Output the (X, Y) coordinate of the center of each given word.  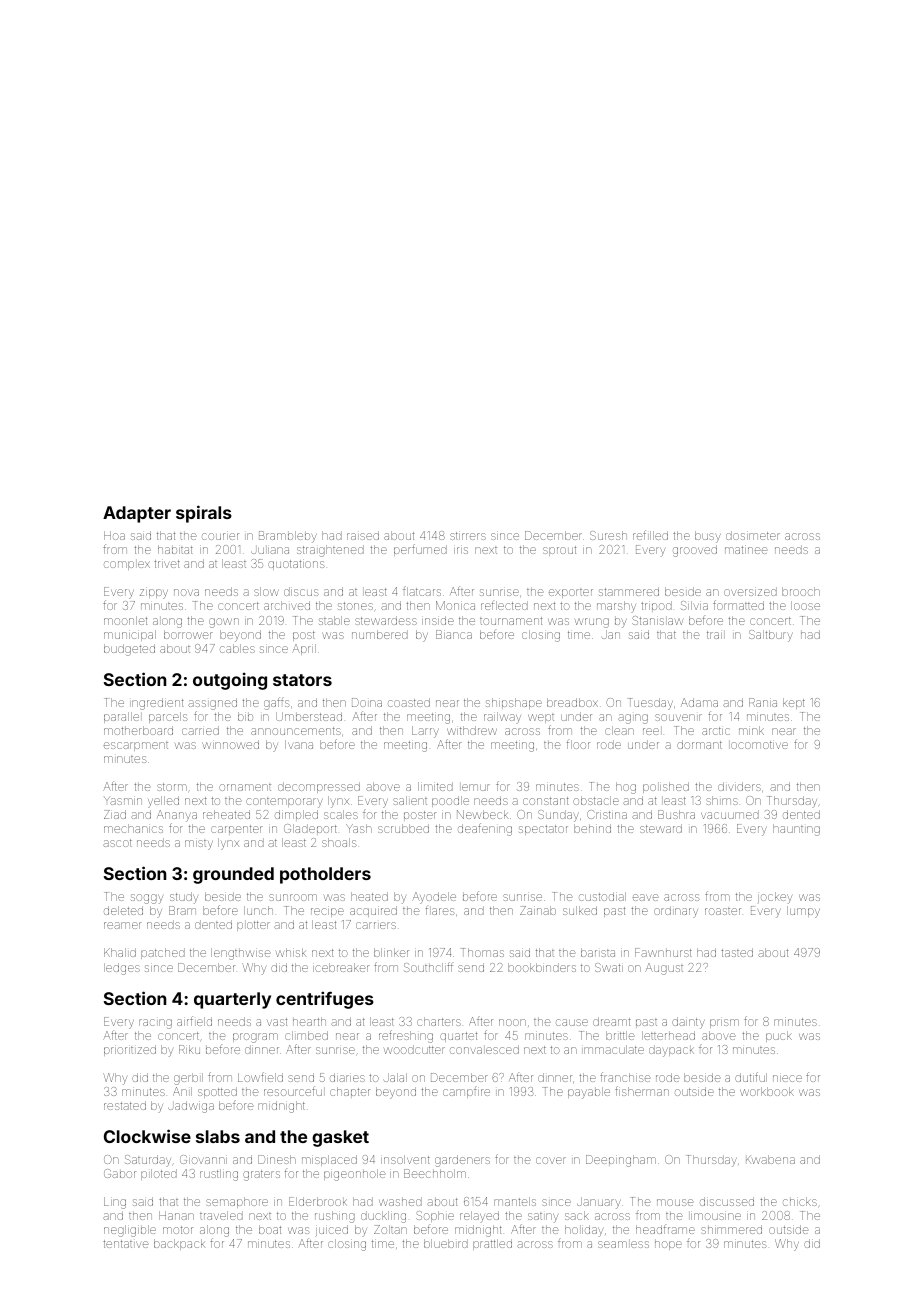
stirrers (468, 536)
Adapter (137, 514)
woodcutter (414, 1049)
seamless (623, 1244)
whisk (291, 952)
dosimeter (753, 535)
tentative (125, 1244)
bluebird (446, 1243)
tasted (737, 952)
